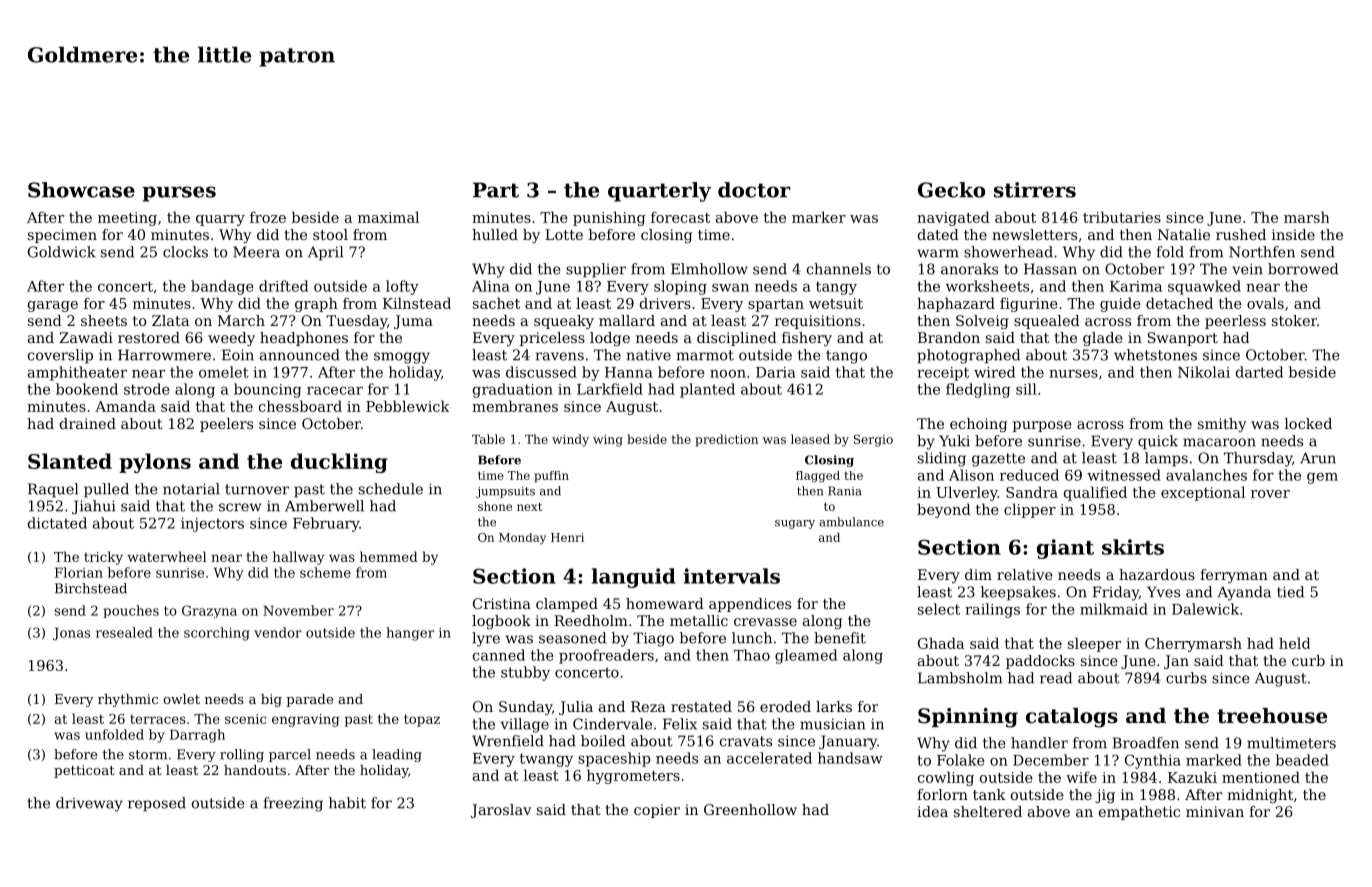 This image has width=1372, height=887. I want to click on quarterly, so click(659, 192).
